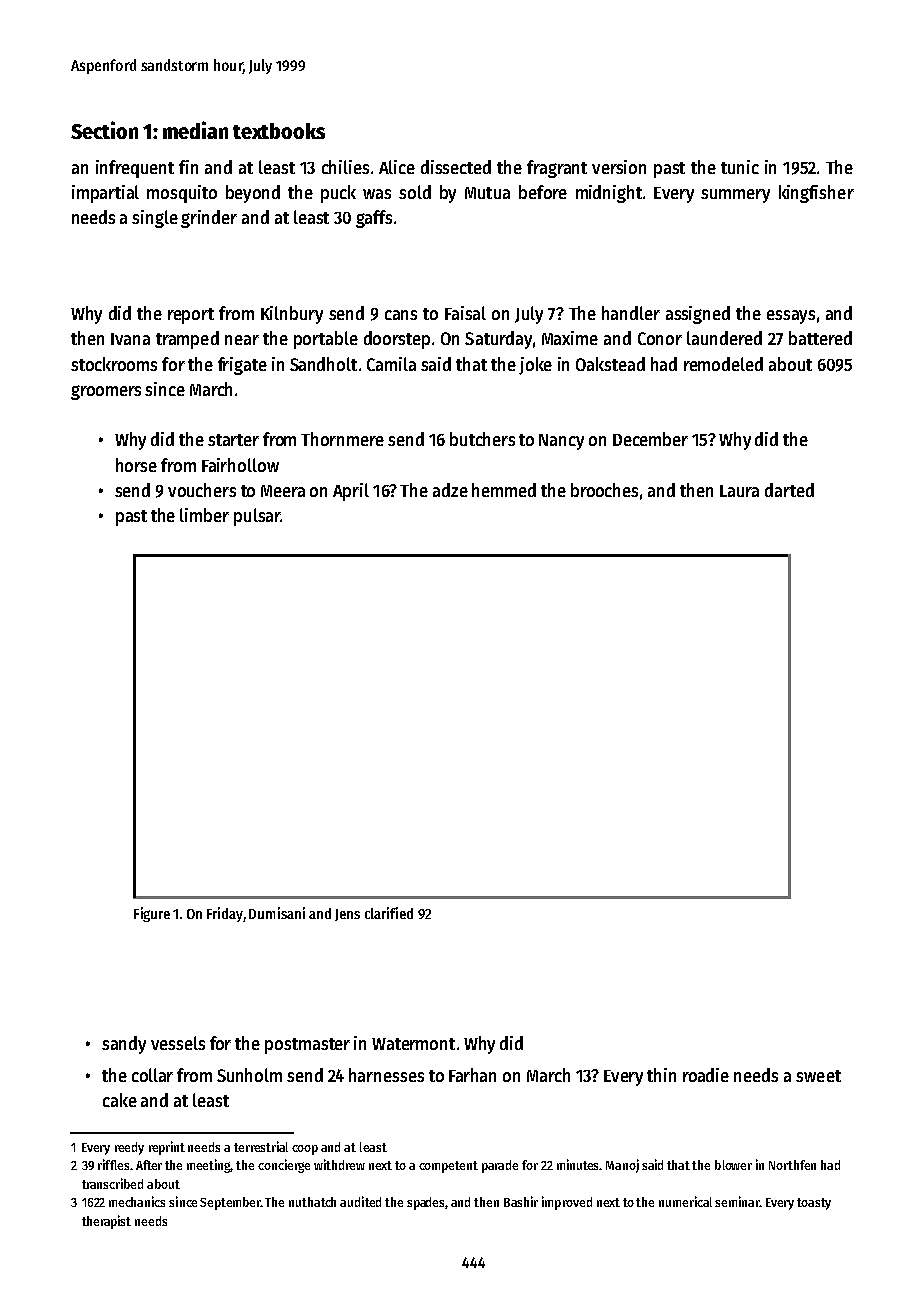  Describe the element at coordinates (739, 491) in the screenshot. I see `Laura` at that location.
